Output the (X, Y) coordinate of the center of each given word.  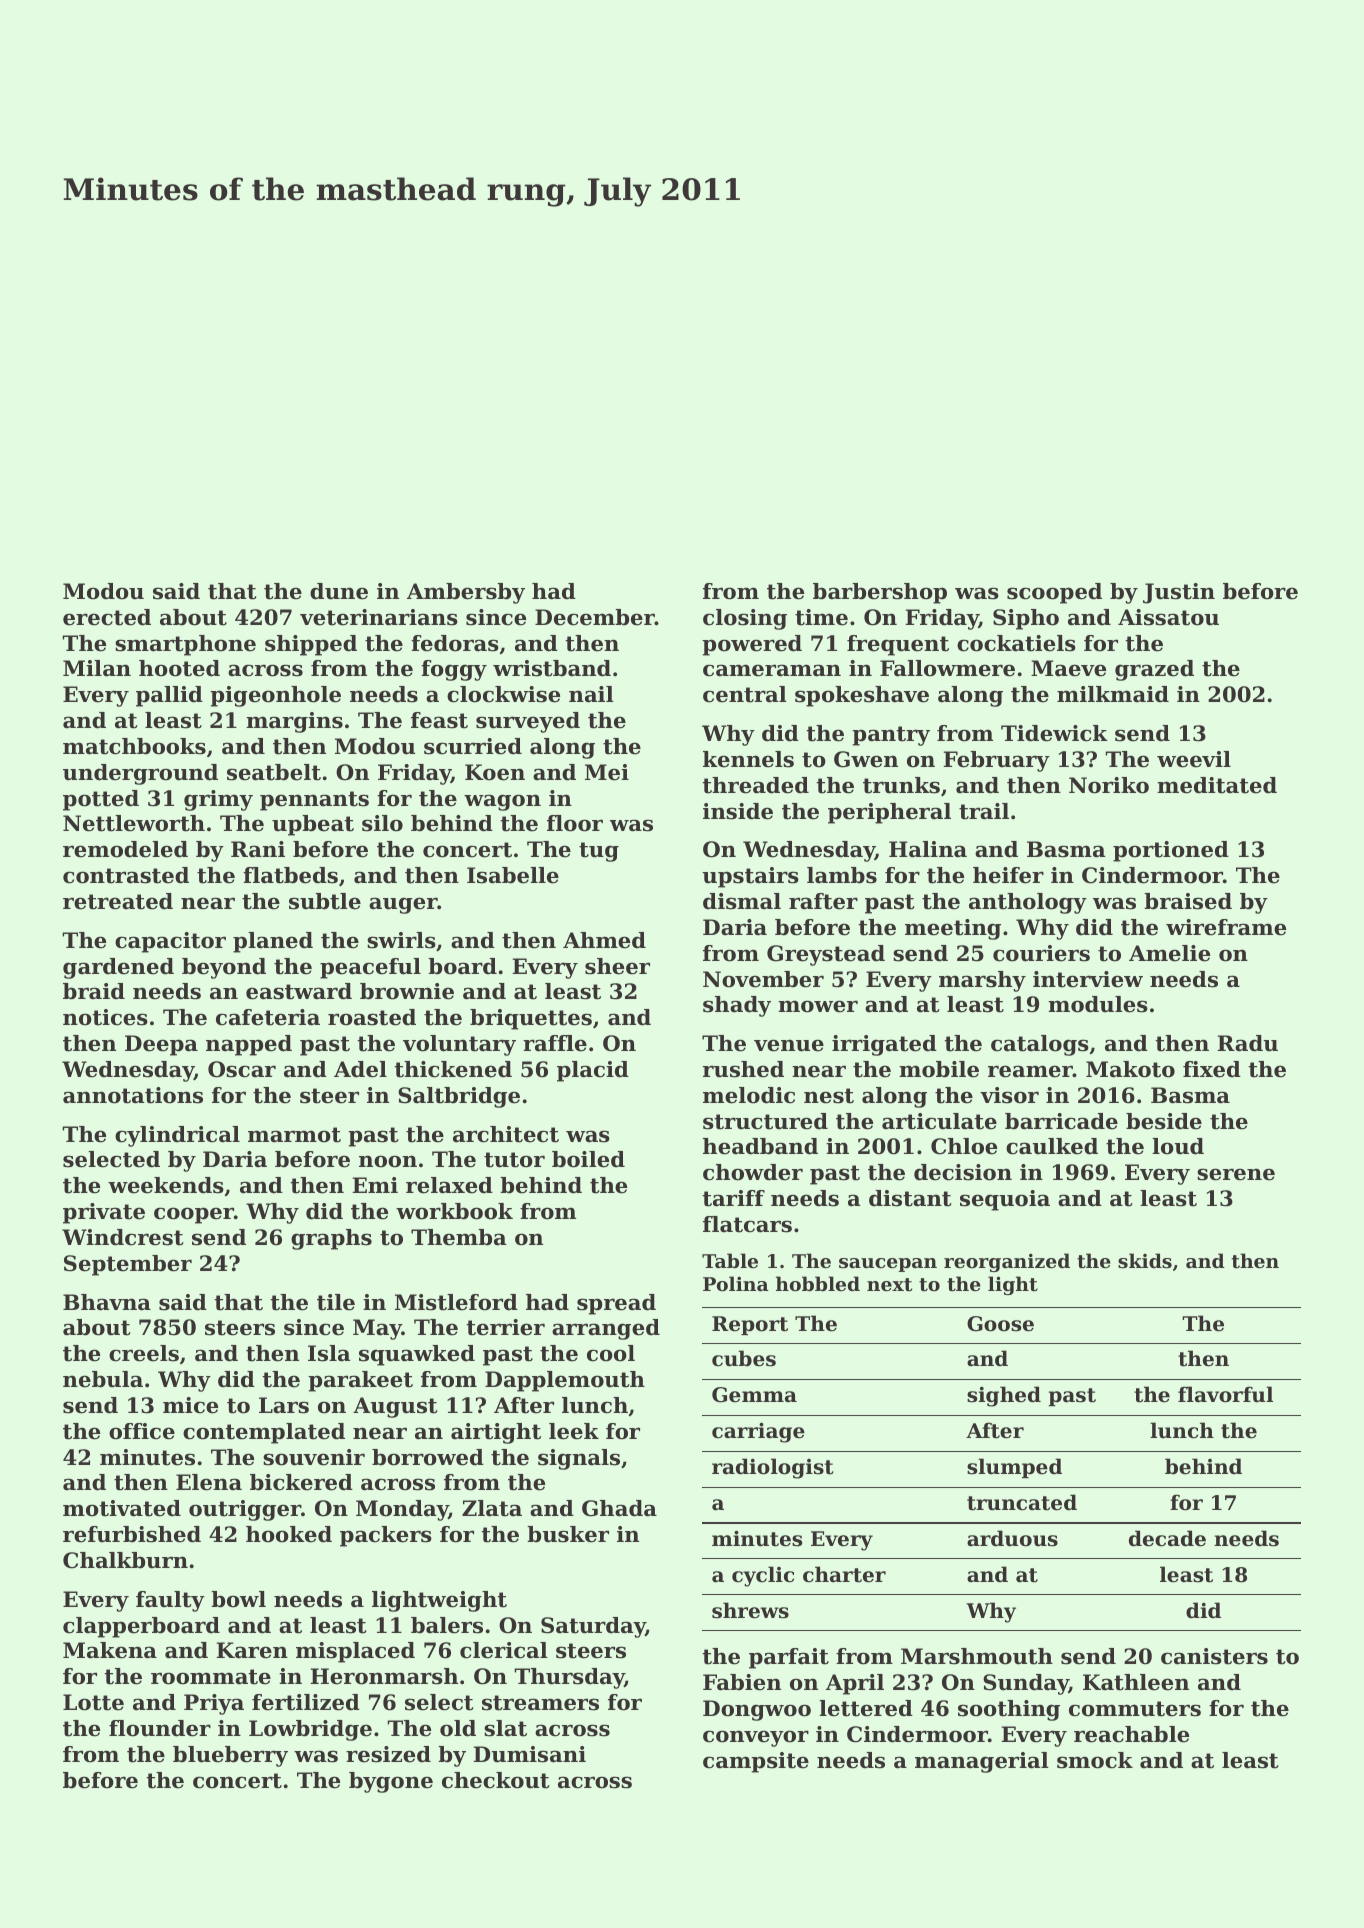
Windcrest (123, 1237)
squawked (417, 1355)
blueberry (230, 1756)
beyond (224, 968)
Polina (736, 1284)
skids (1145, 1260)
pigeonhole (275, 696)
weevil (1194, 759)
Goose (1000, 1324)
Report (750, 1325)
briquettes (531, 1019)
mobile (939, 1069)
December (595, 617)
